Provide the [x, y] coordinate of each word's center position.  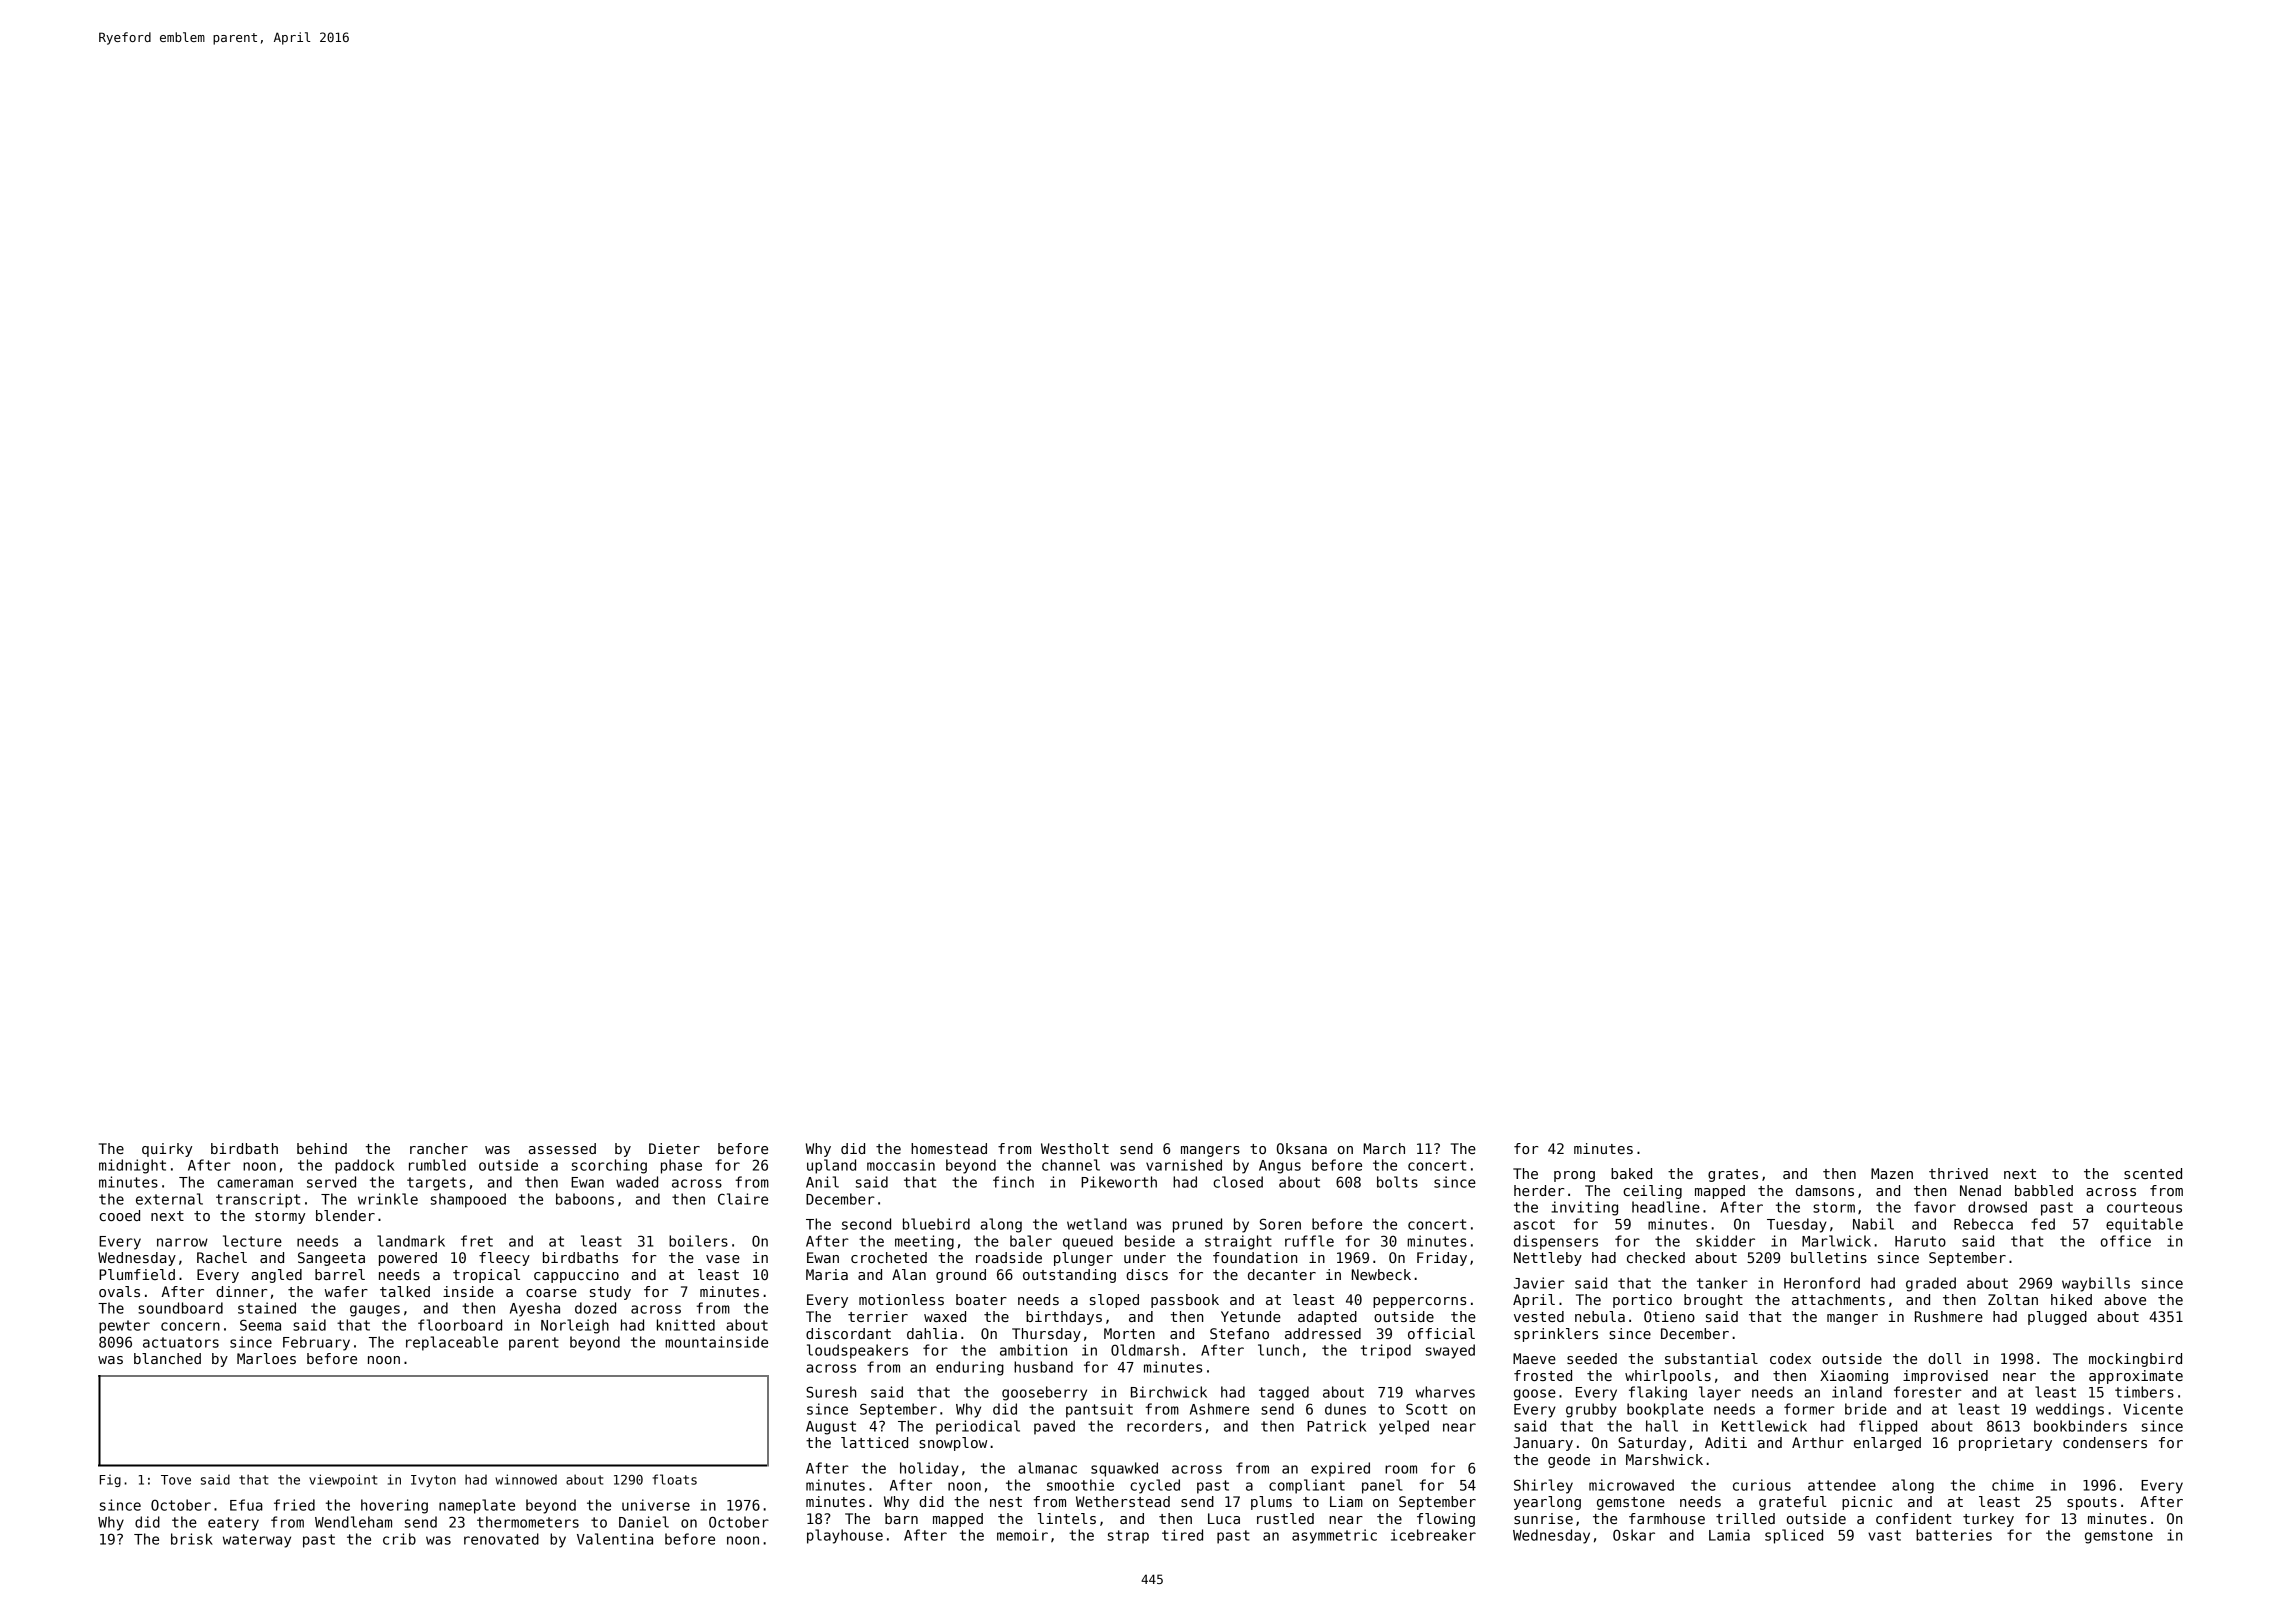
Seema [260, 1325]
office [2126, 1241]
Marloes [266, 1358]
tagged [1284, 1393]
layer [1720, 1393]
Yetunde [1251, 1316]
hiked [2071, 1299]
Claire [743, 1199]
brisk [192, 1539]
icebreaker [1433, 1535]
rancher [439, 1148]
